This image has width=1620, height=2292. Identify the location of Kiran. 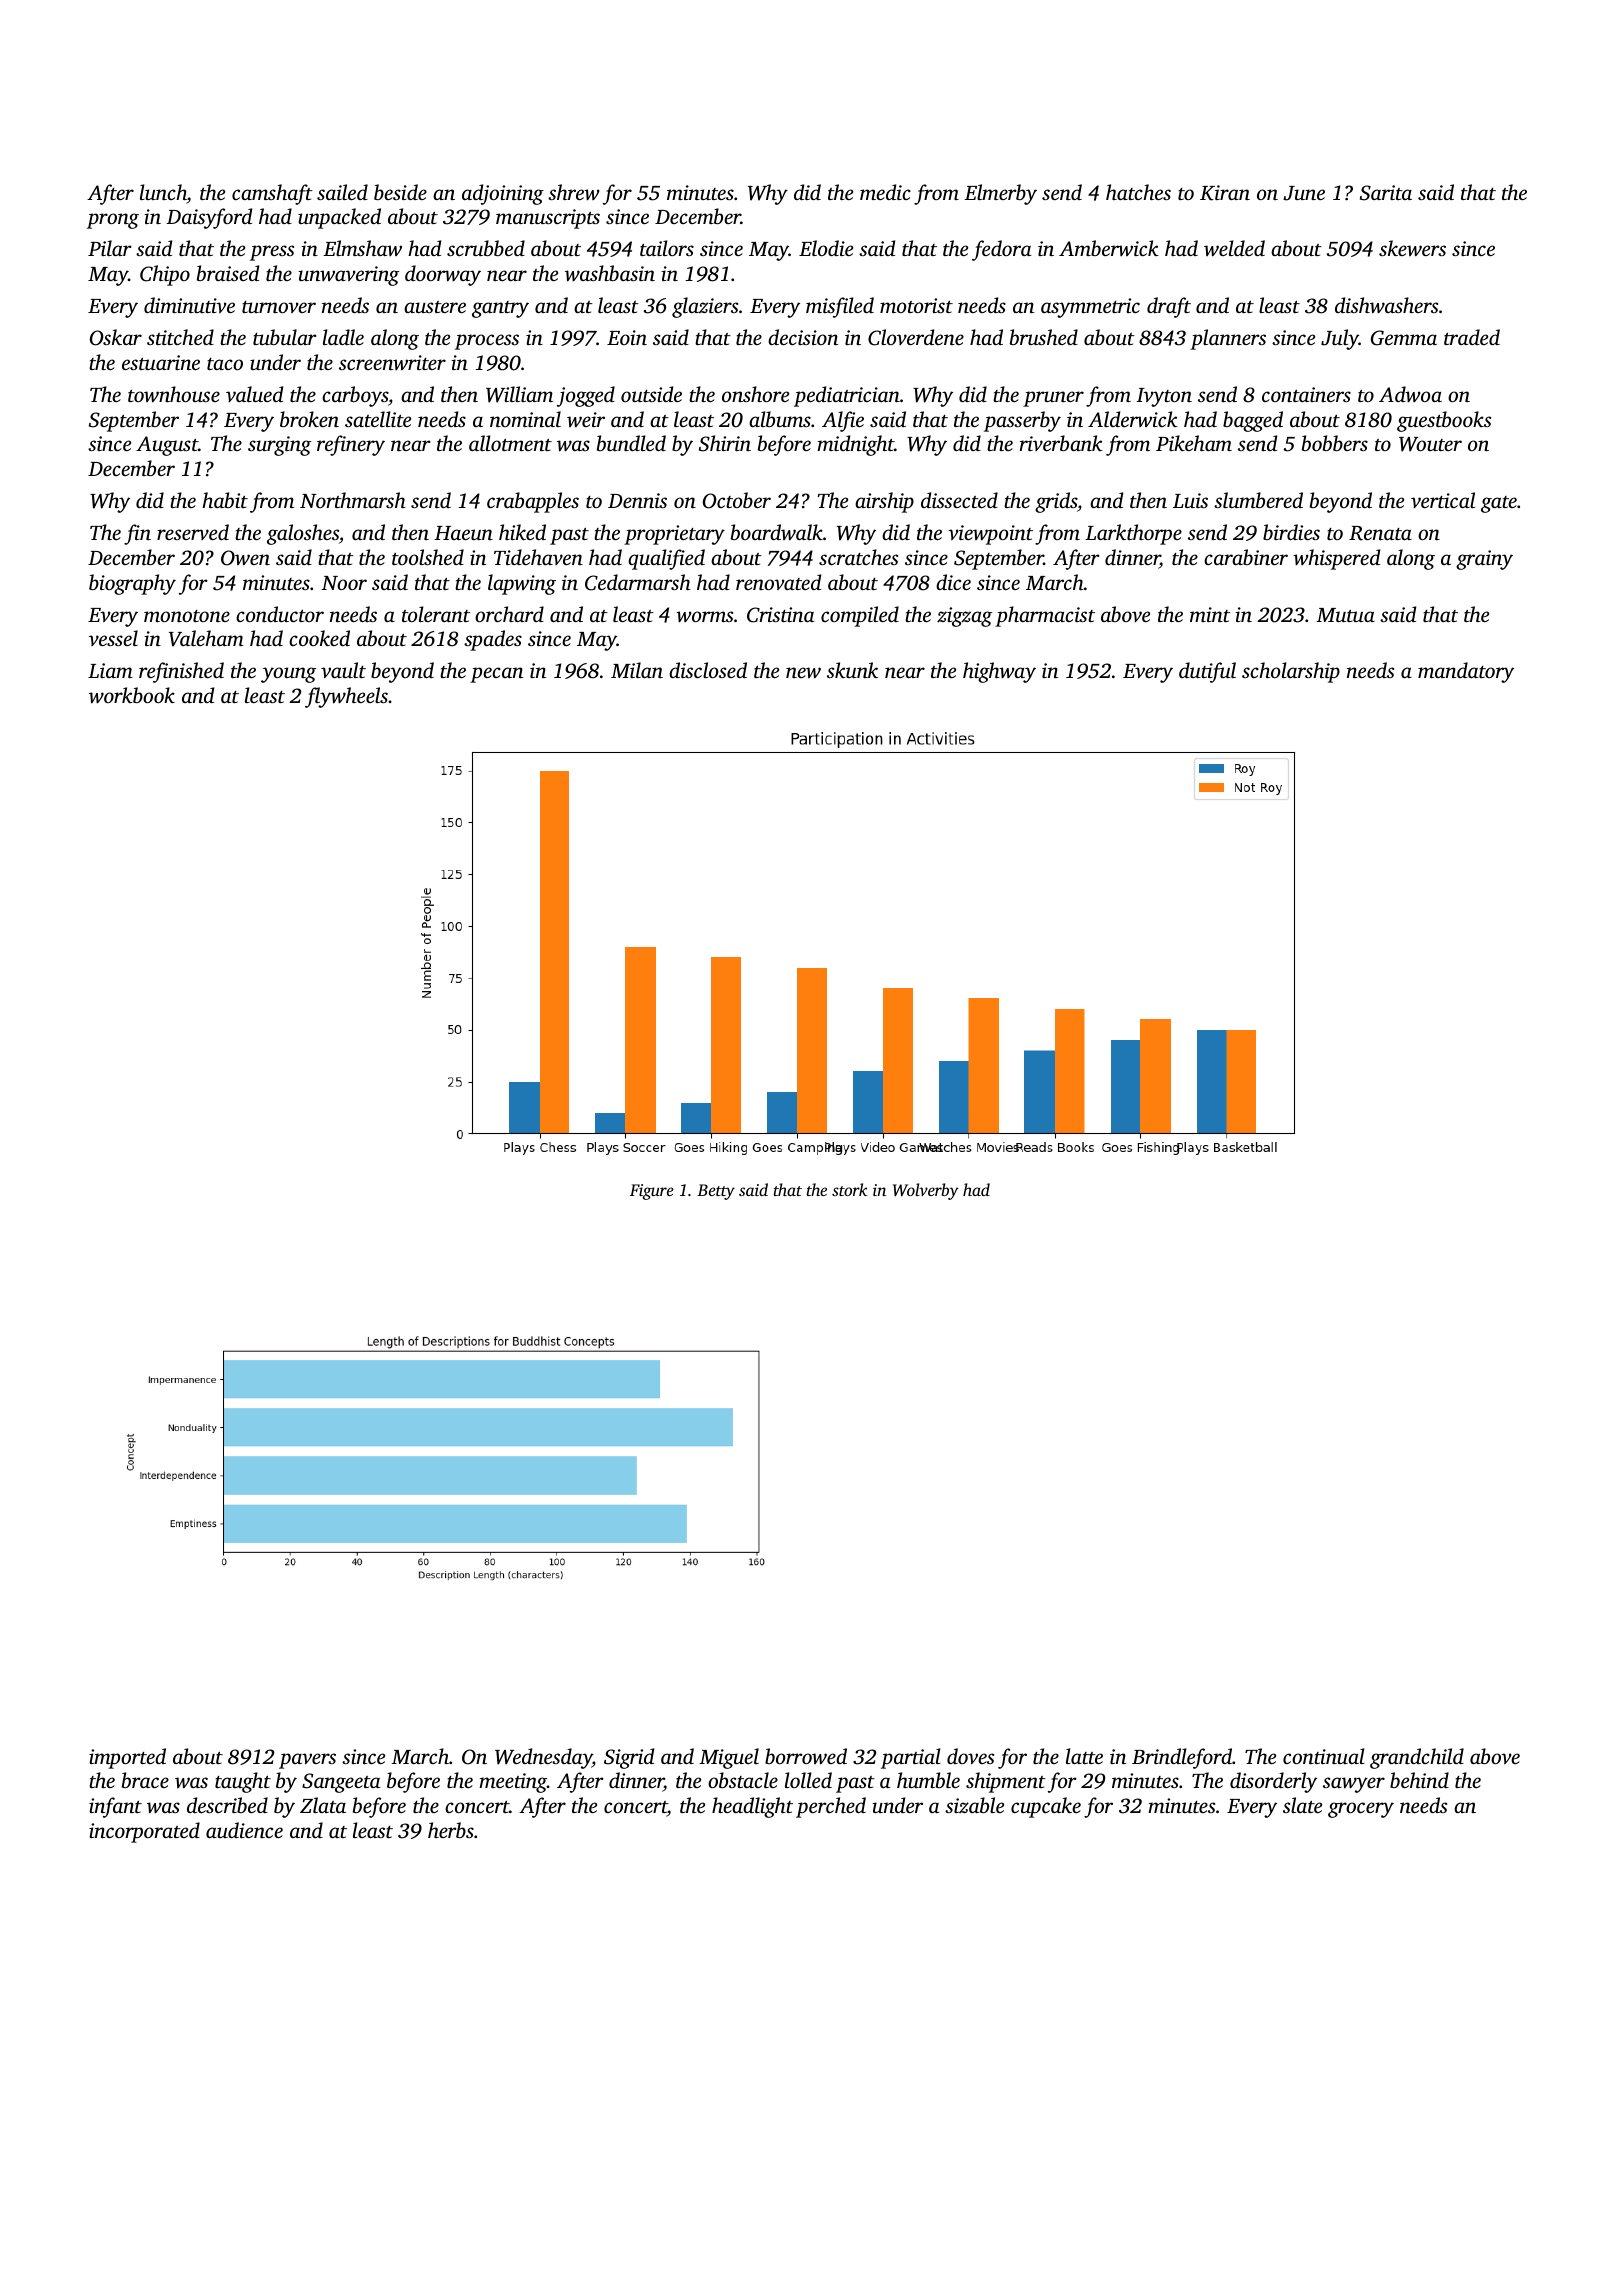
(1225, 193).
